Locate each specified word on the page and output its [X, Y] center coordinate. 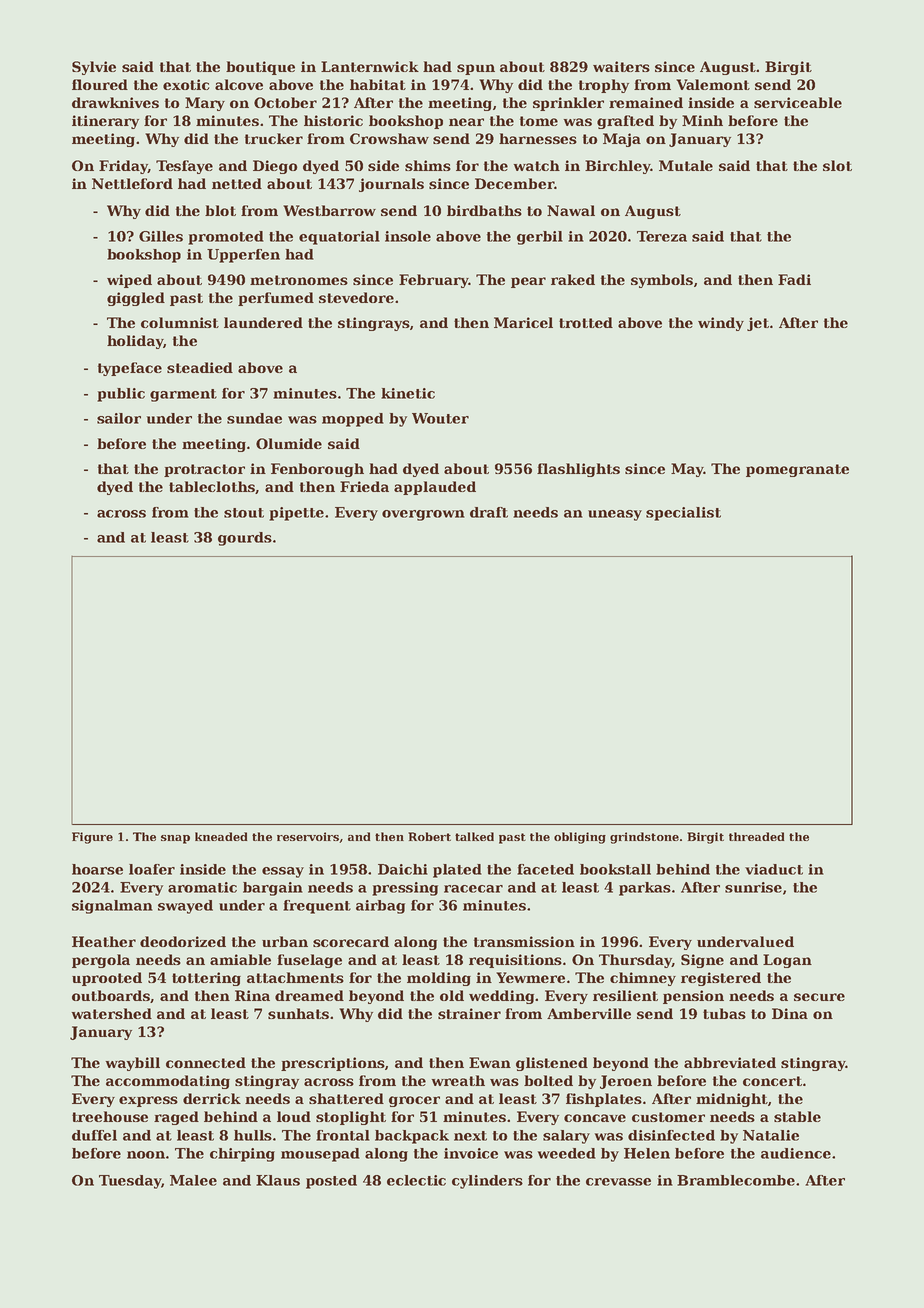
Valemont [713, 84]
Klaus [278, 1180]
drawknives [115, 102]
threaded [756, 836]
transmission [524, 941]
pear [528, 282]
